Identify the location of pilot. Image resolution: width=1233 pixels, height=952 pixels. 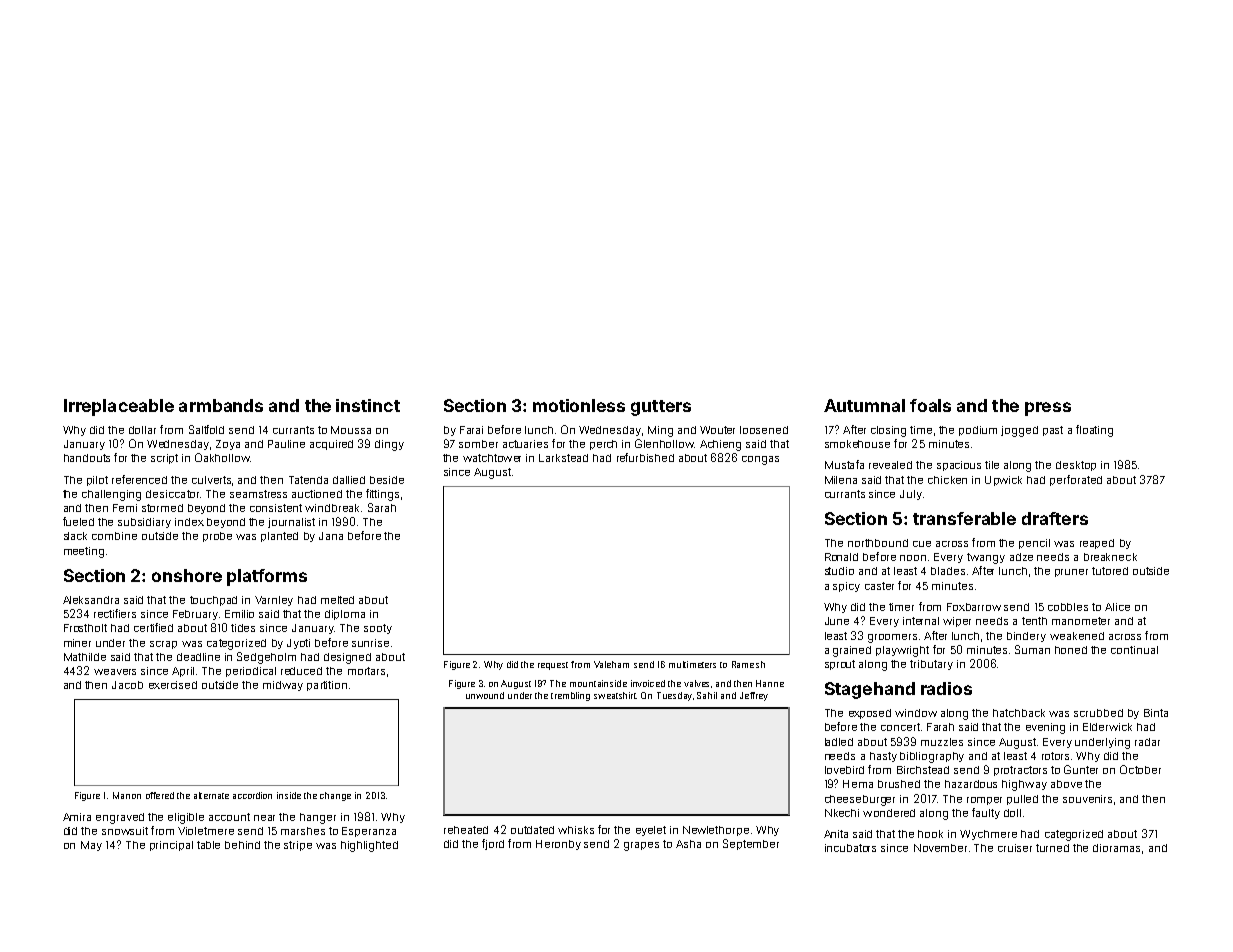
(97, 481).
